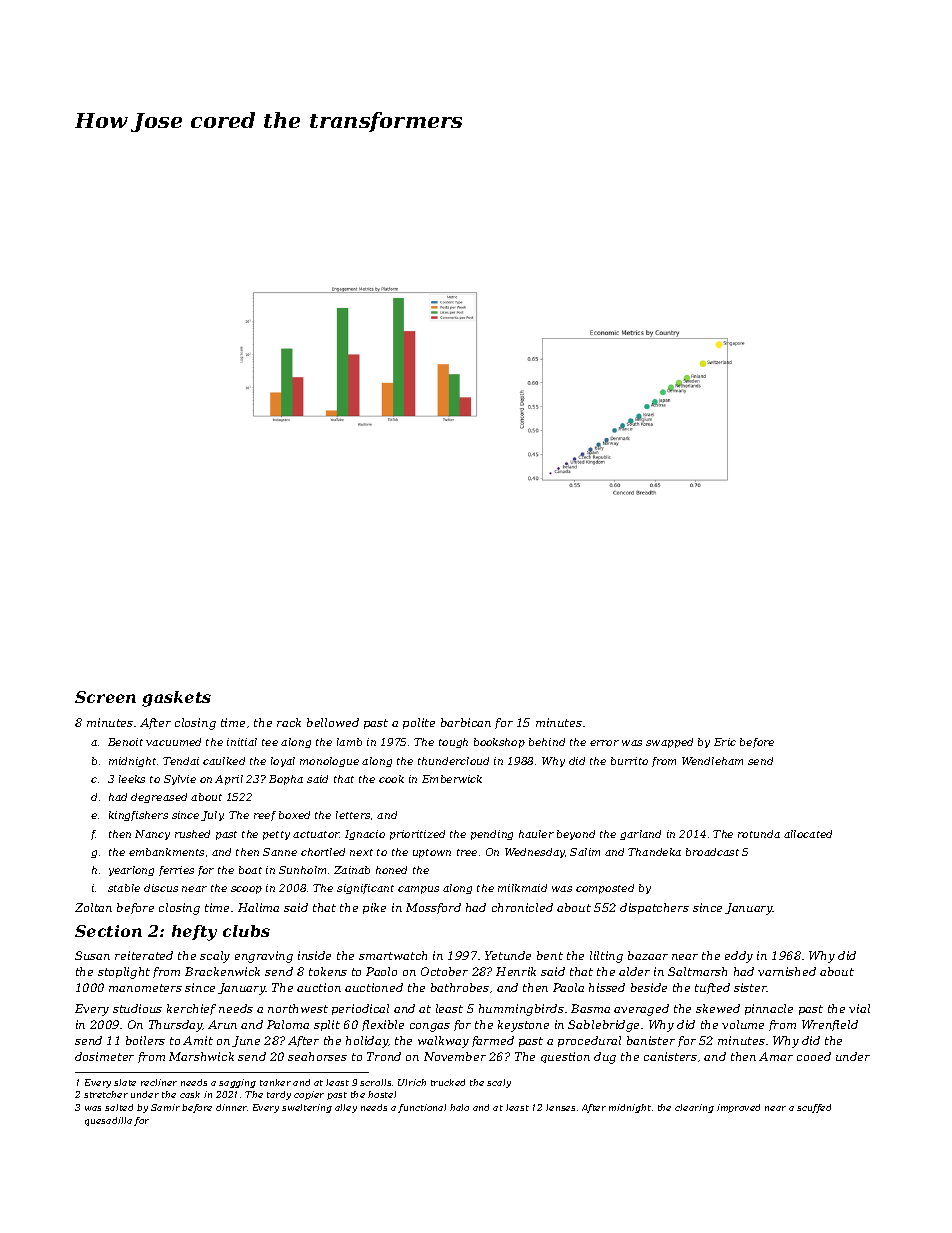 The image size is (952, 1233). I want to click on quesadilla, so click(108, 1121).
